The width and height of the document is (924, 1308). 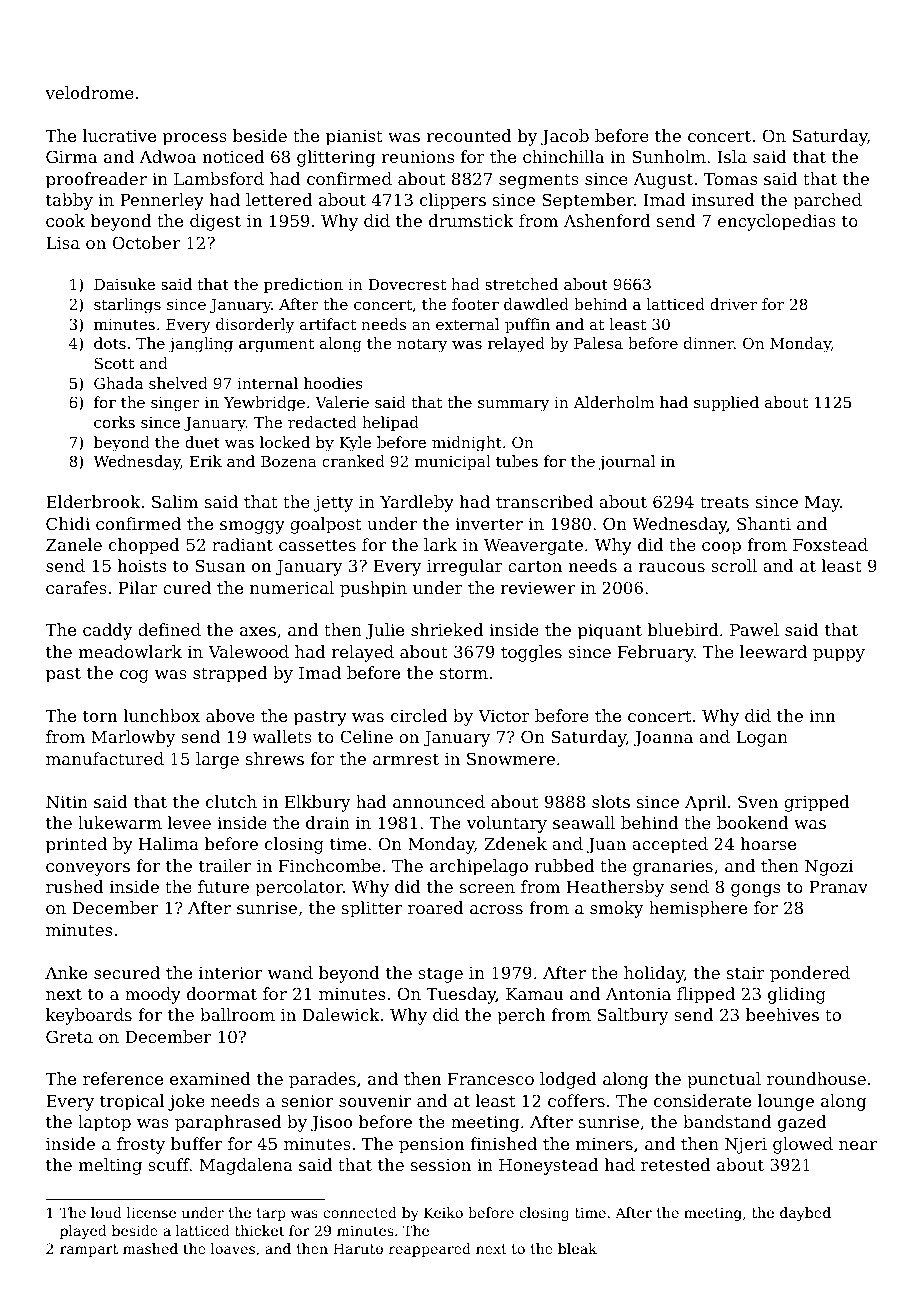 I want to click on reappeared, so click(x=430, y=1250).
